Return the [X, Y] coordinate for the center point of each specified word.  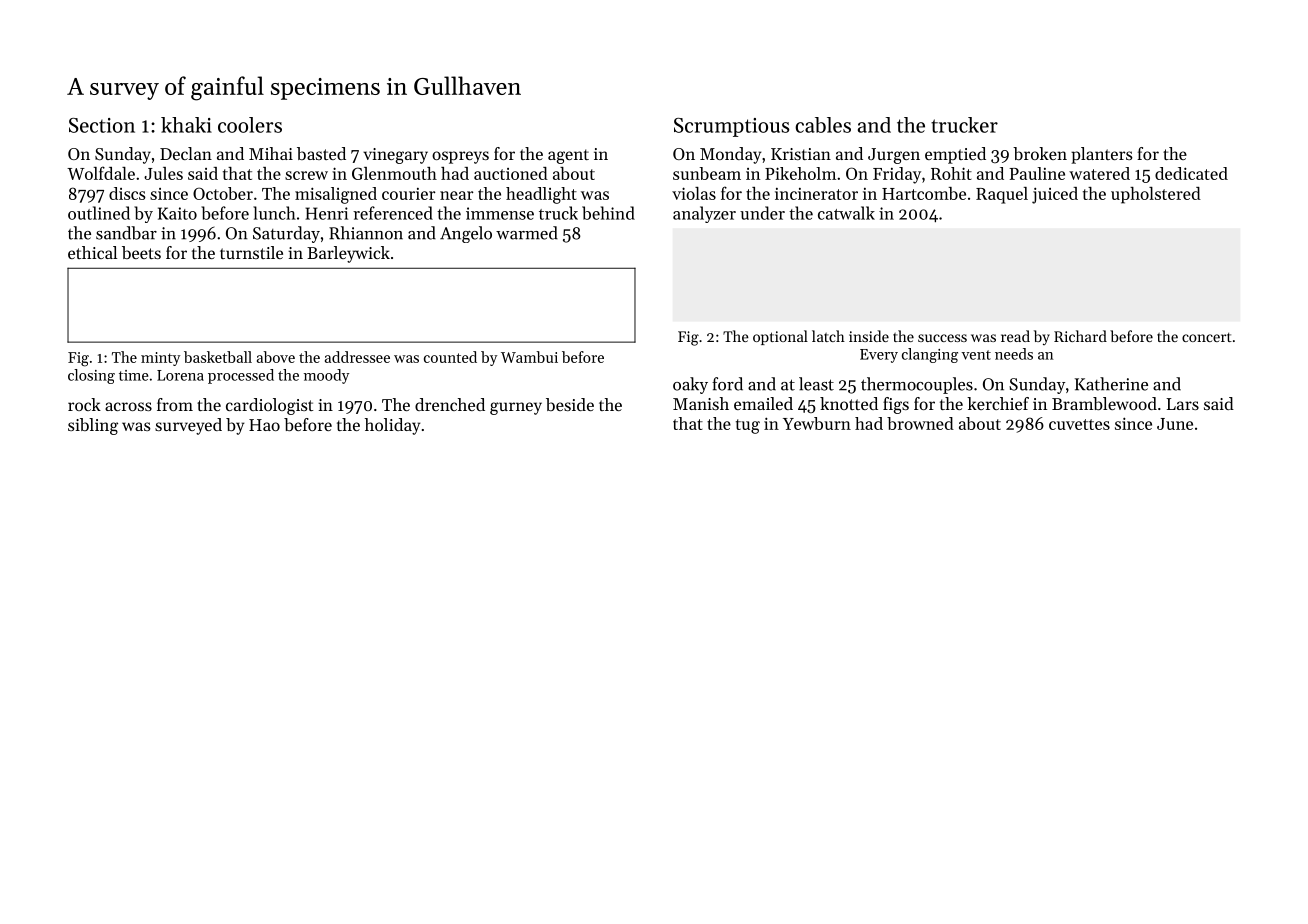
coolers [250, 125]
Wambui [529, 357]
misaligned [336, 195]
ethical [92, 252]
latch [828, 336]
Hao [264, 425]
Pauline [1037, 173]
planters [1102, 155]
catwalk [846, 213]
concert [1207, 337]
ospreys [460, 157]
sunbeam [707, 173]
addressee [357, 357]
